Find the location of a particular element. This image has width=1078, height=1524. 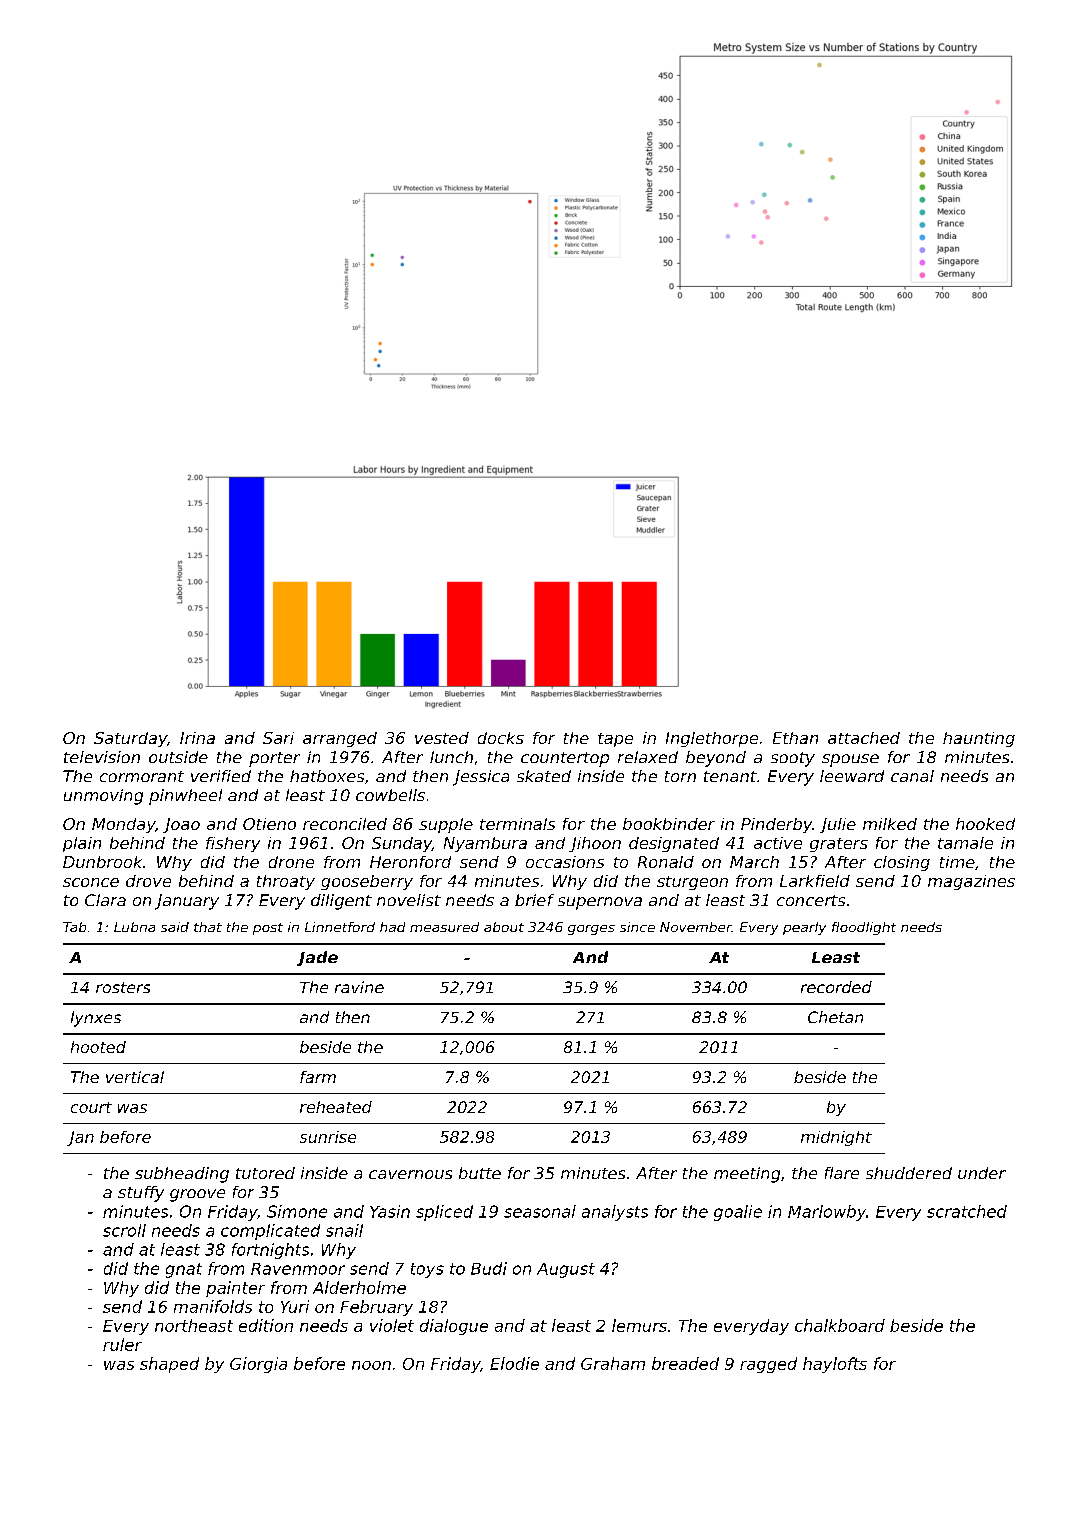

Sari is located at coordinates (278, 738).
